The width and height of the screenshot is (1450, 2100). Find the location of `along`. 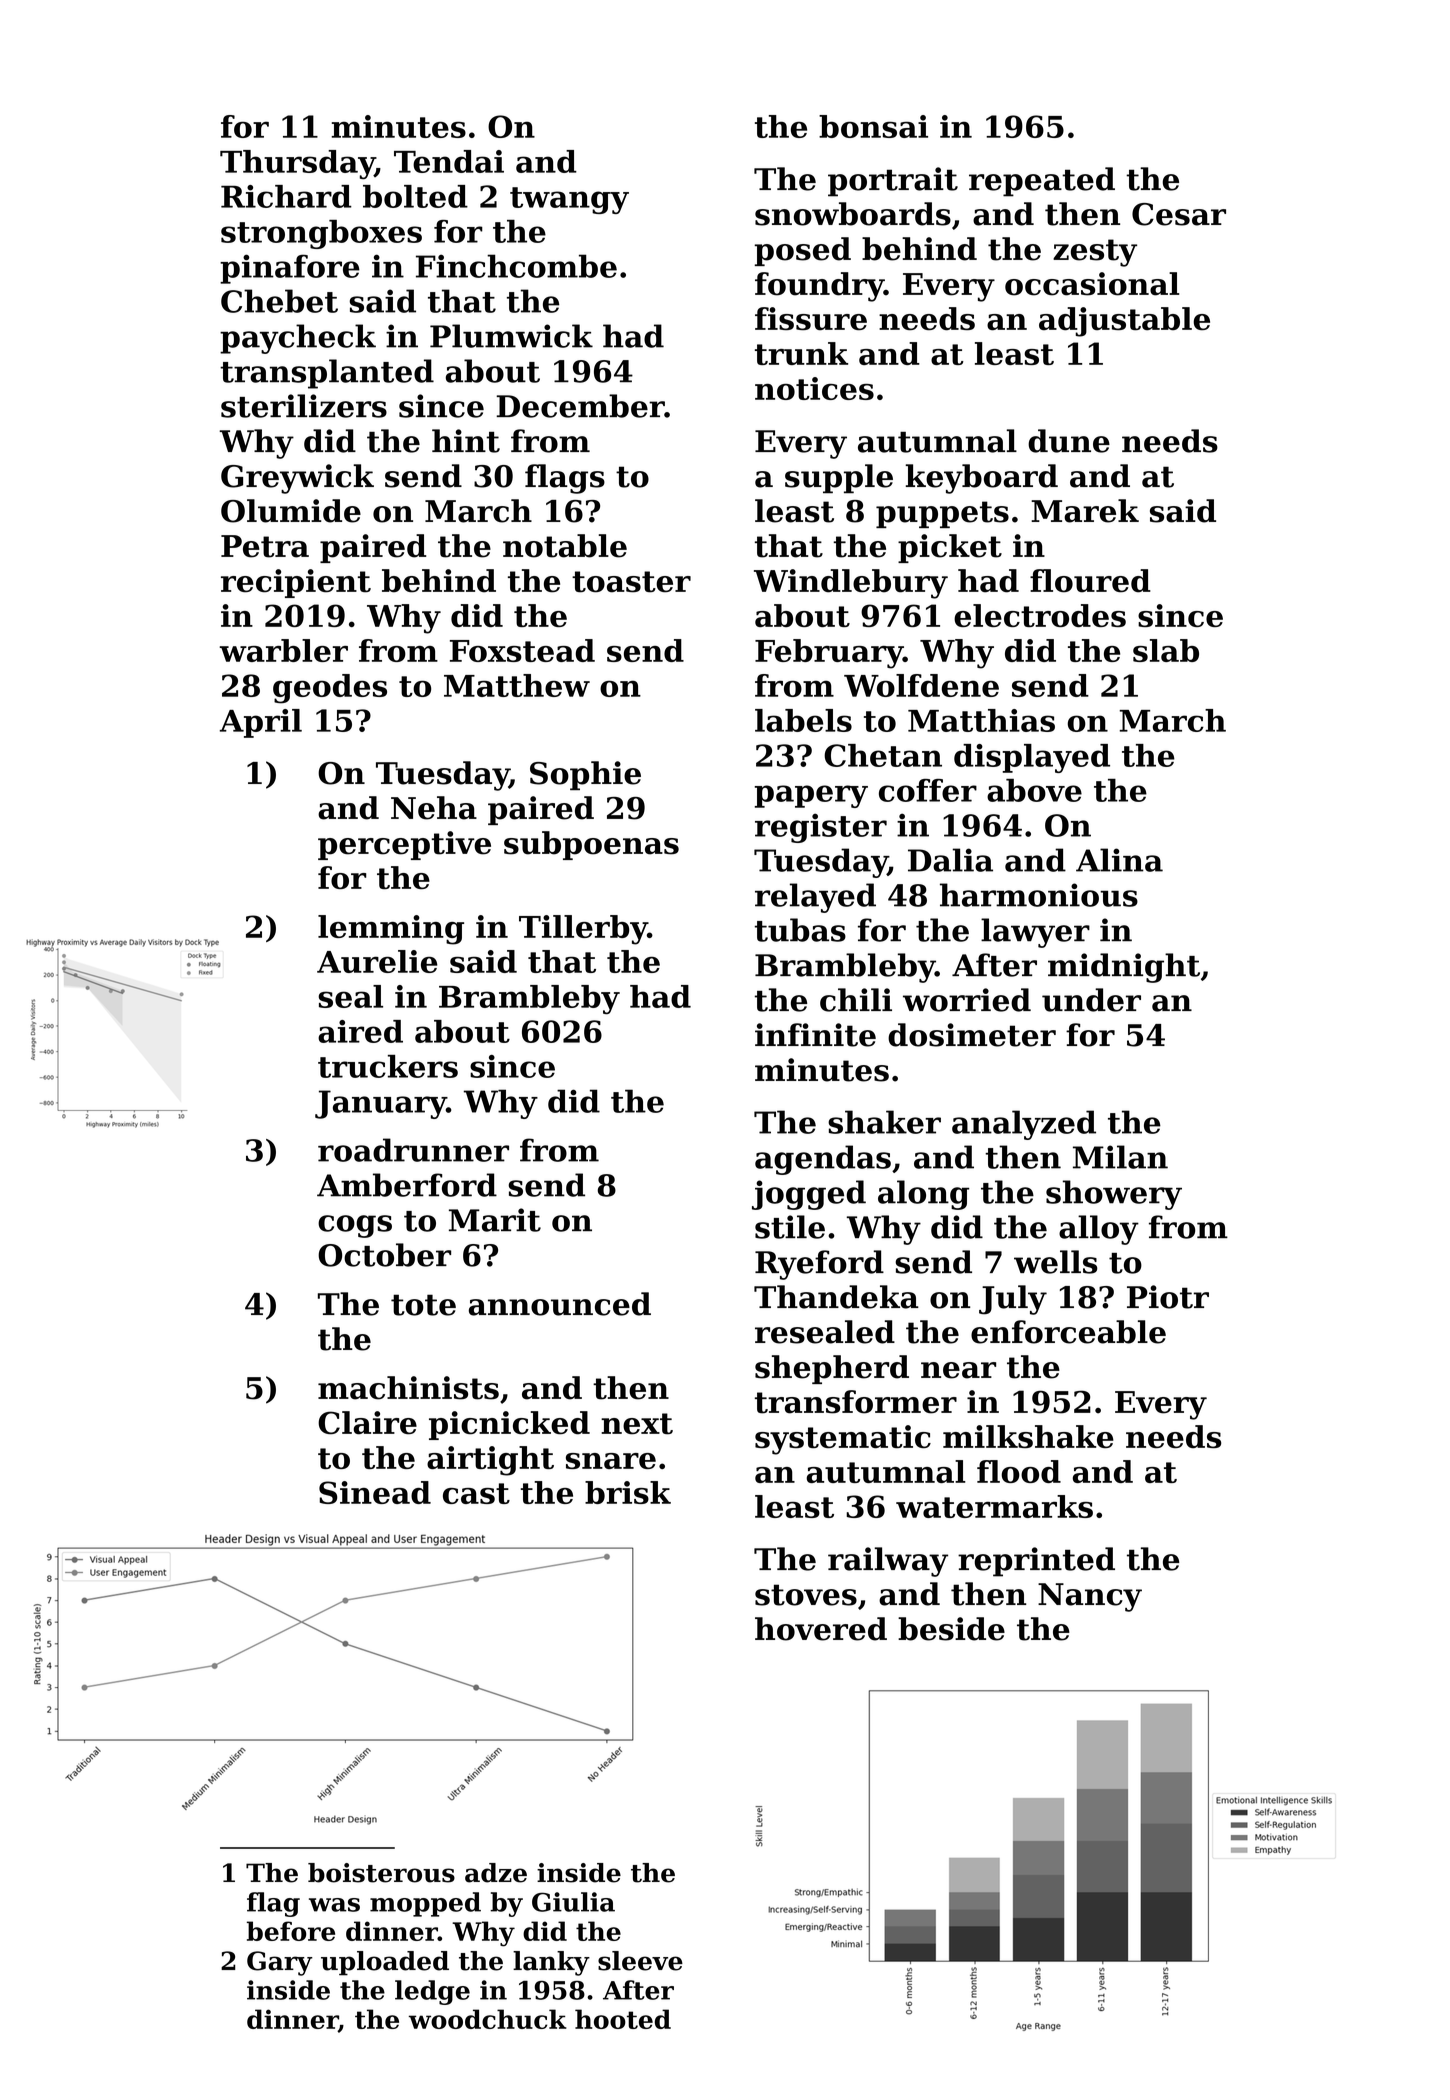

along is located at coordinates (923, 1195).
